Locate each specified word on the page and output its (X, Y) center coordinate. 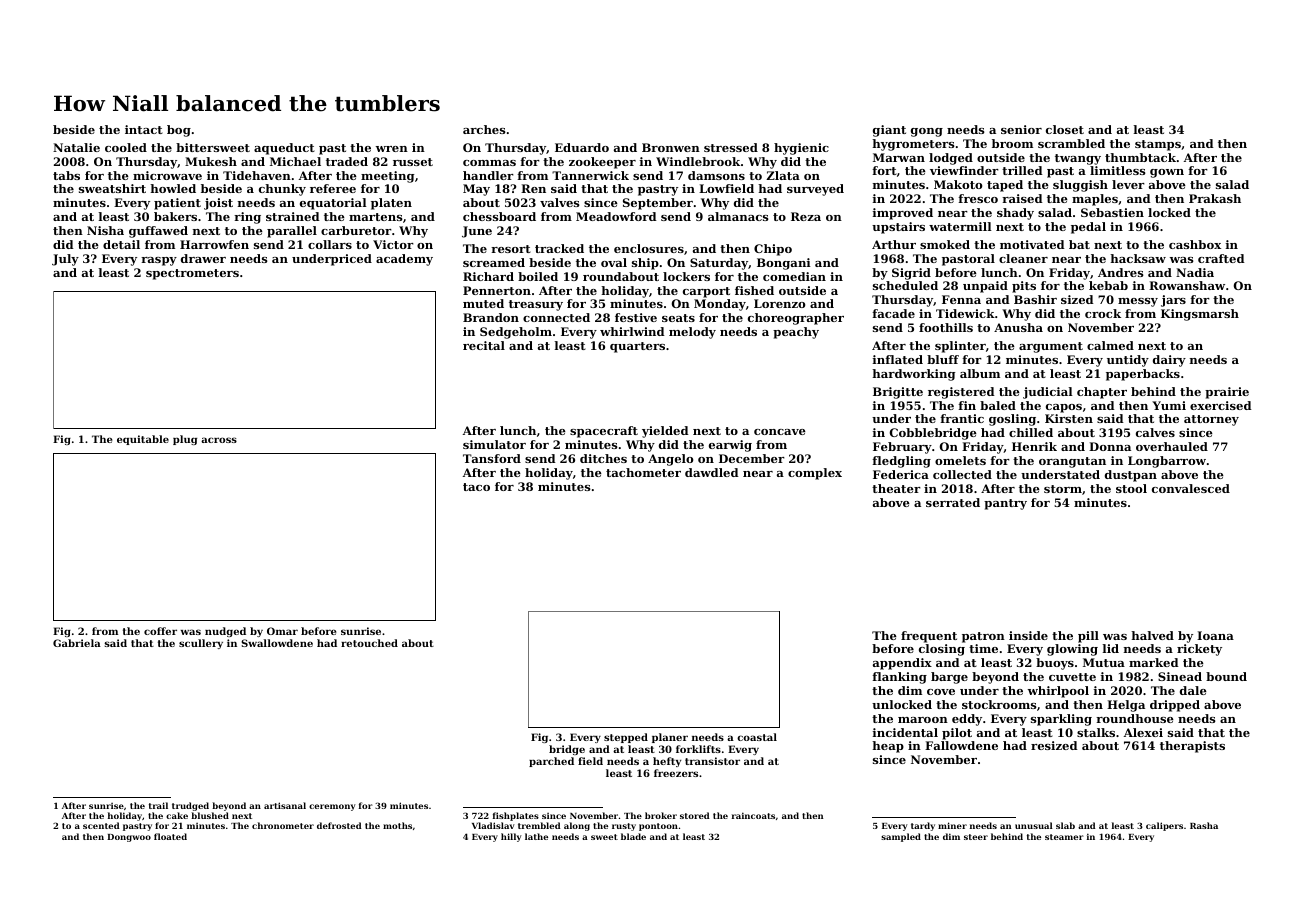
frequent (929, 637)
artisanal (285, 805)
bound (1226, 676)
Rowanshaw (1187, 285)
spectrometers (192, 274)
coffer (160, 631)
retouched (369, 643)
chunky (282, 190)
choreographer (796, 319)
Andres (1121, 272)
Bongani (784, 264)
